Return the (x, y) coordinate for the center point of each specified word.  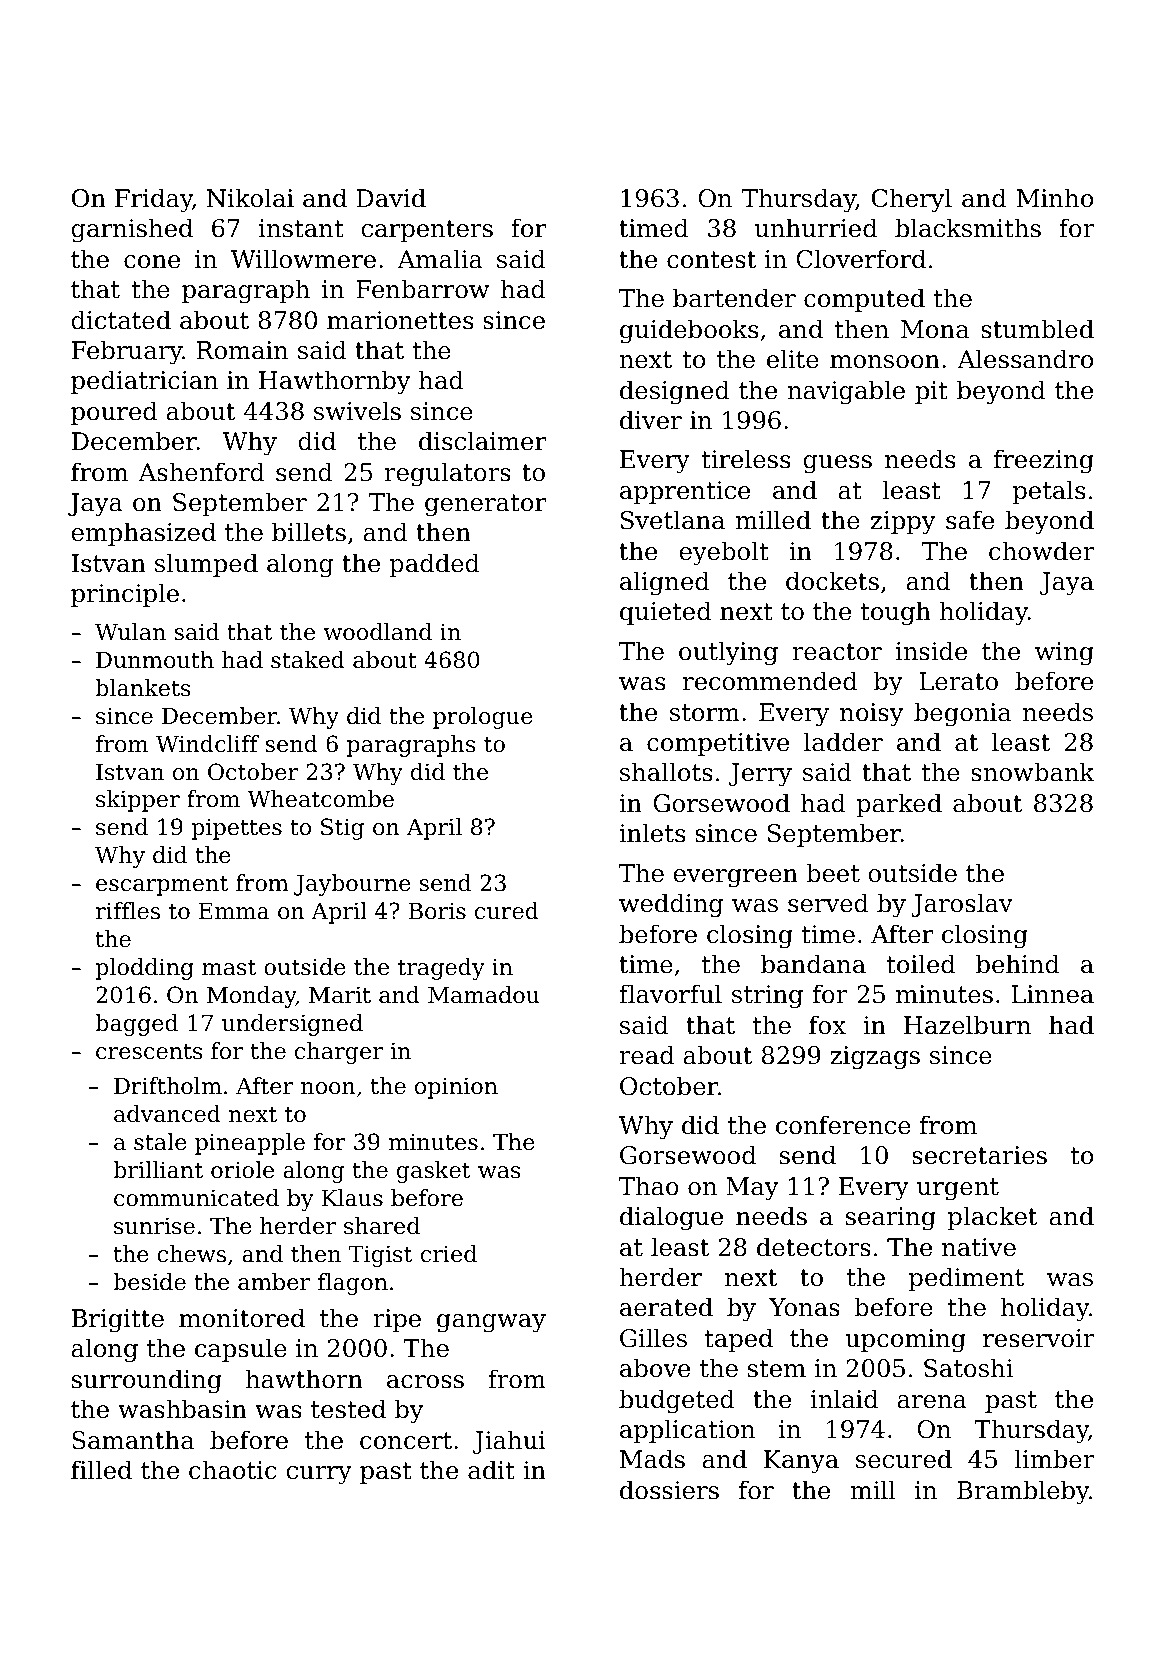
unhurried (816, 228)
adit (491, 1470)
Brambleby (1023, 1492)
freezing (1044, 461)
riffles (128, 911)
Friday (154, 200)
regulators (447, 474)
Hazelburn (967, 1025)
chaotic (233, 1470)
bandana (813, 964)
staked (308, 660)
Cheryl (912, 200)
